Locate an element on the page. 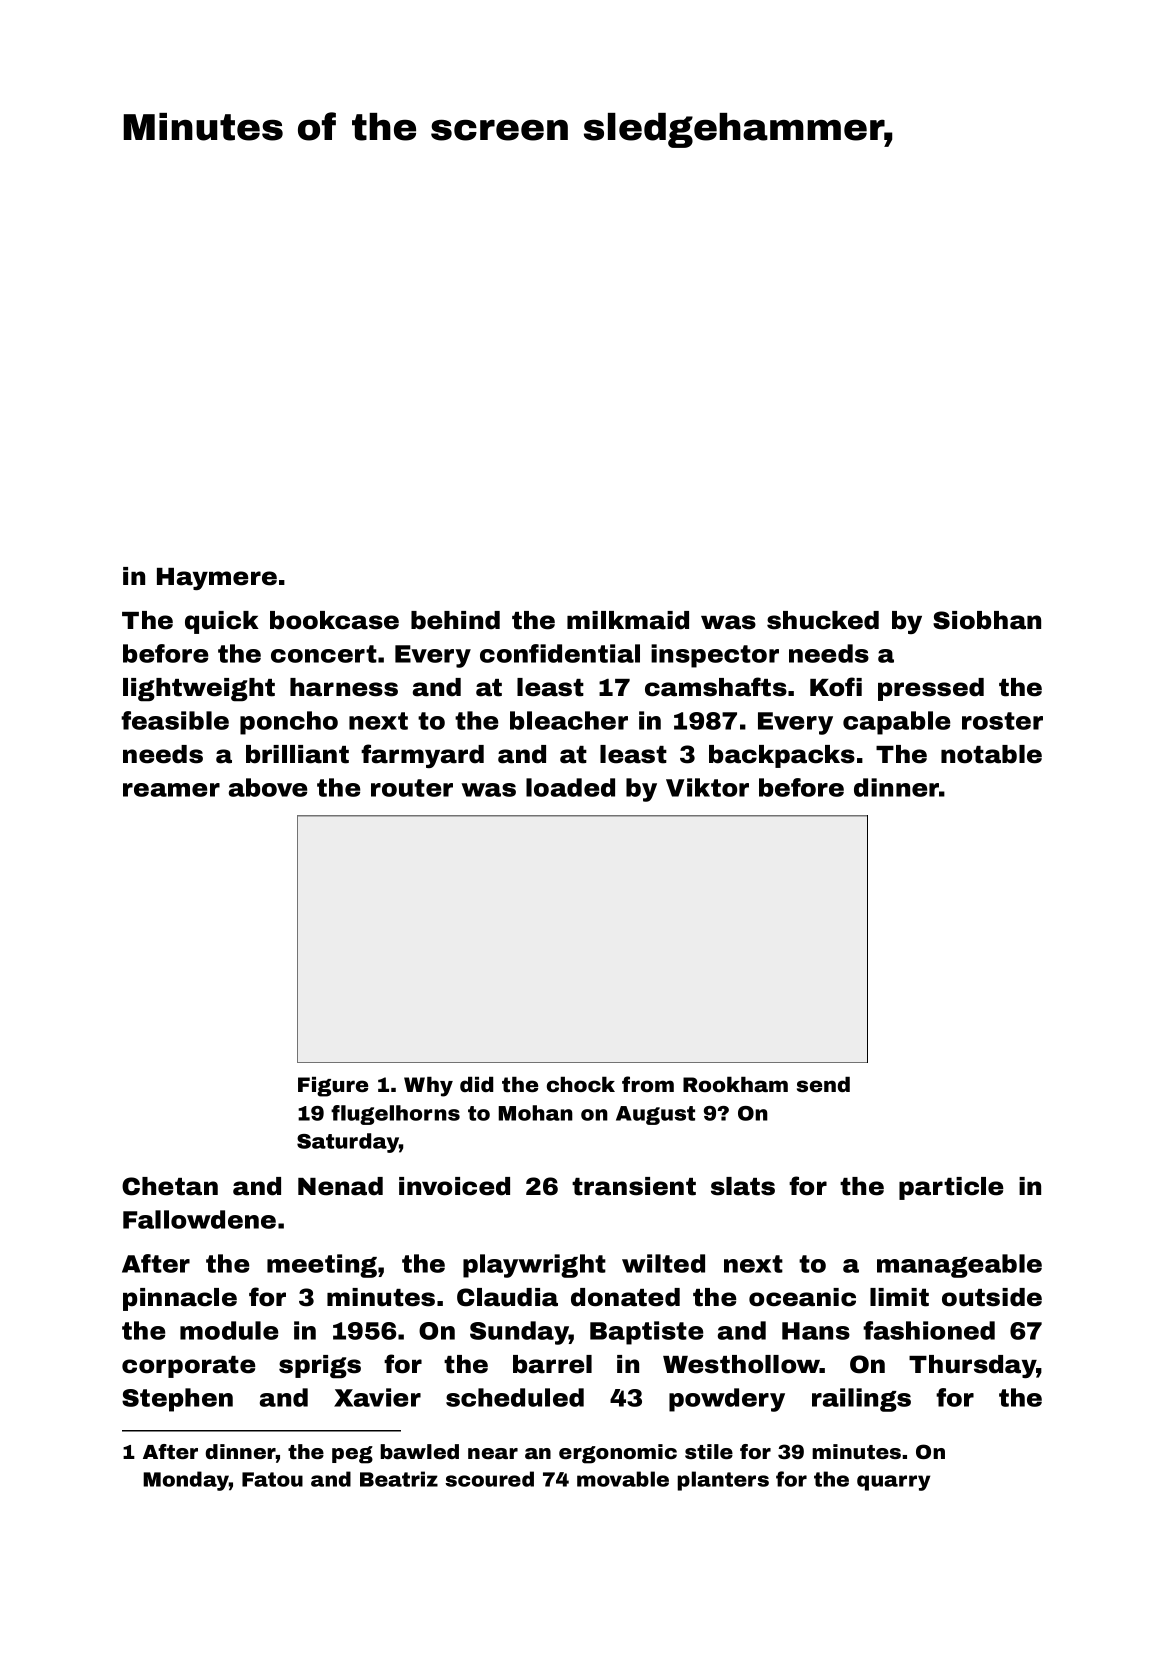 The image size is (1165, 1654). Fallowdene is located at coordinates (199, 1219).
